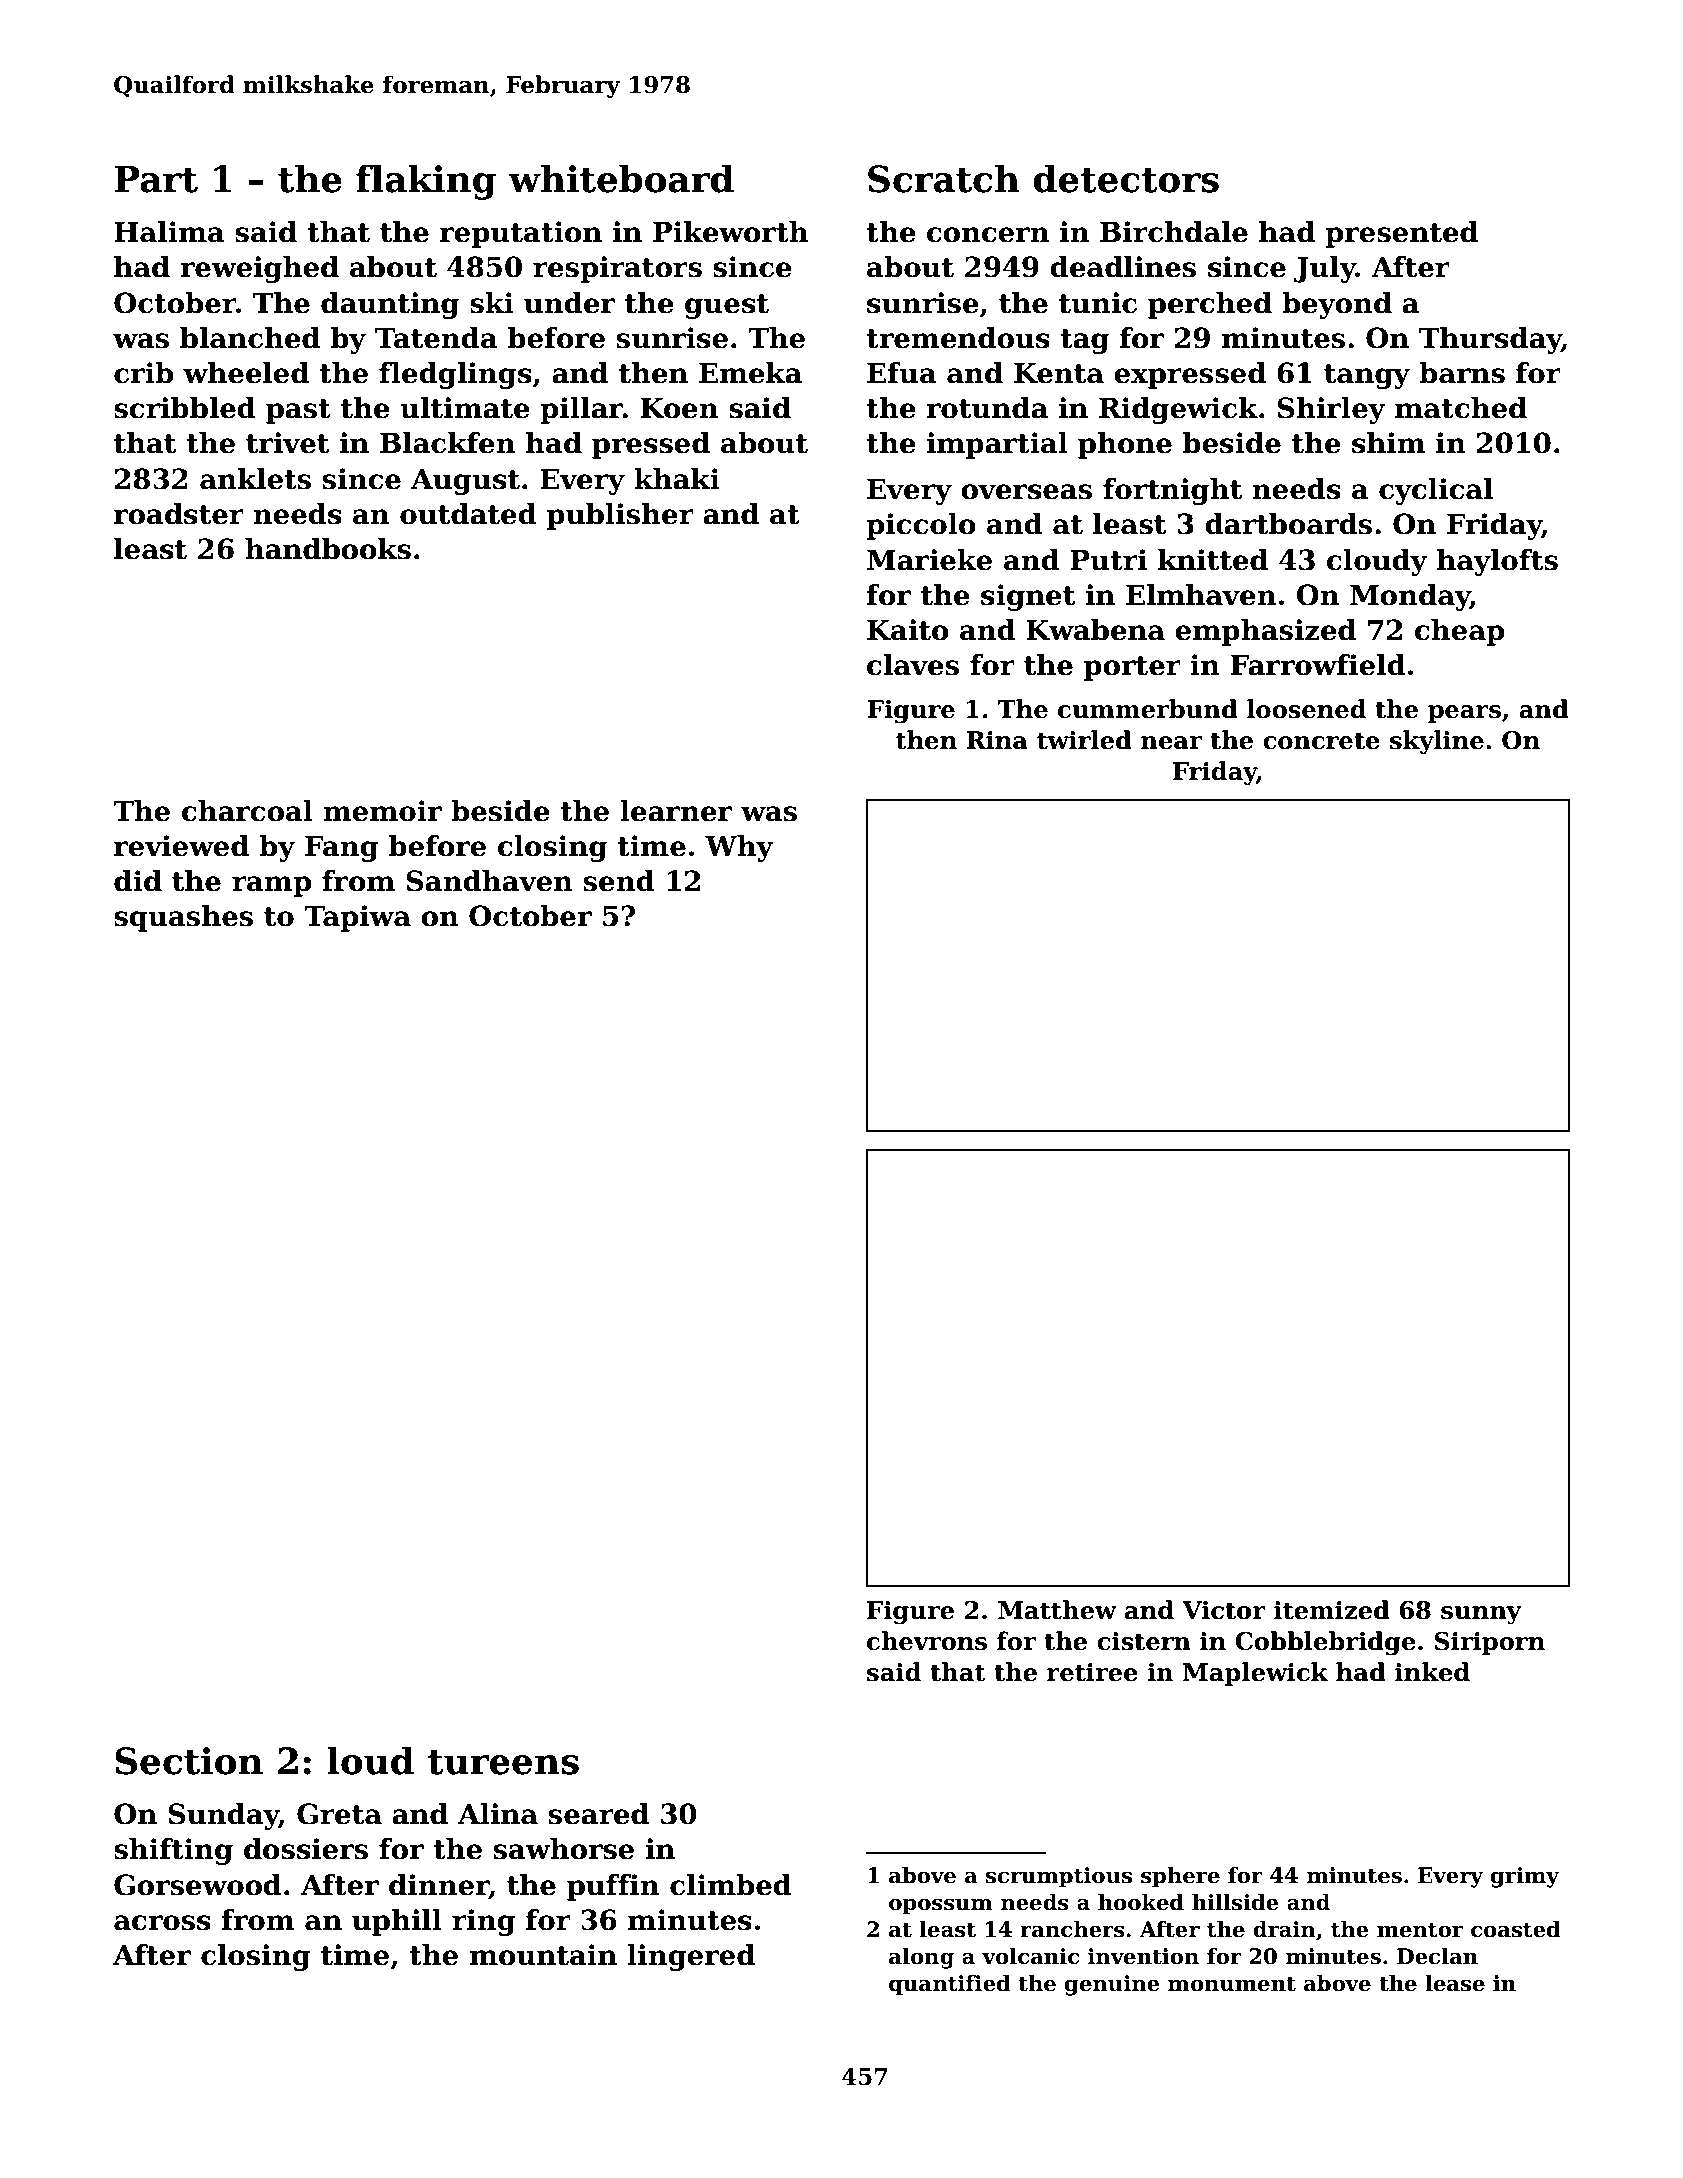 This screenshot has height=2178, width=1683. What do you see at coordinates (1224, 1610) in the screenshot?
I see `Victor` at bounding box center [1224, 1610].
